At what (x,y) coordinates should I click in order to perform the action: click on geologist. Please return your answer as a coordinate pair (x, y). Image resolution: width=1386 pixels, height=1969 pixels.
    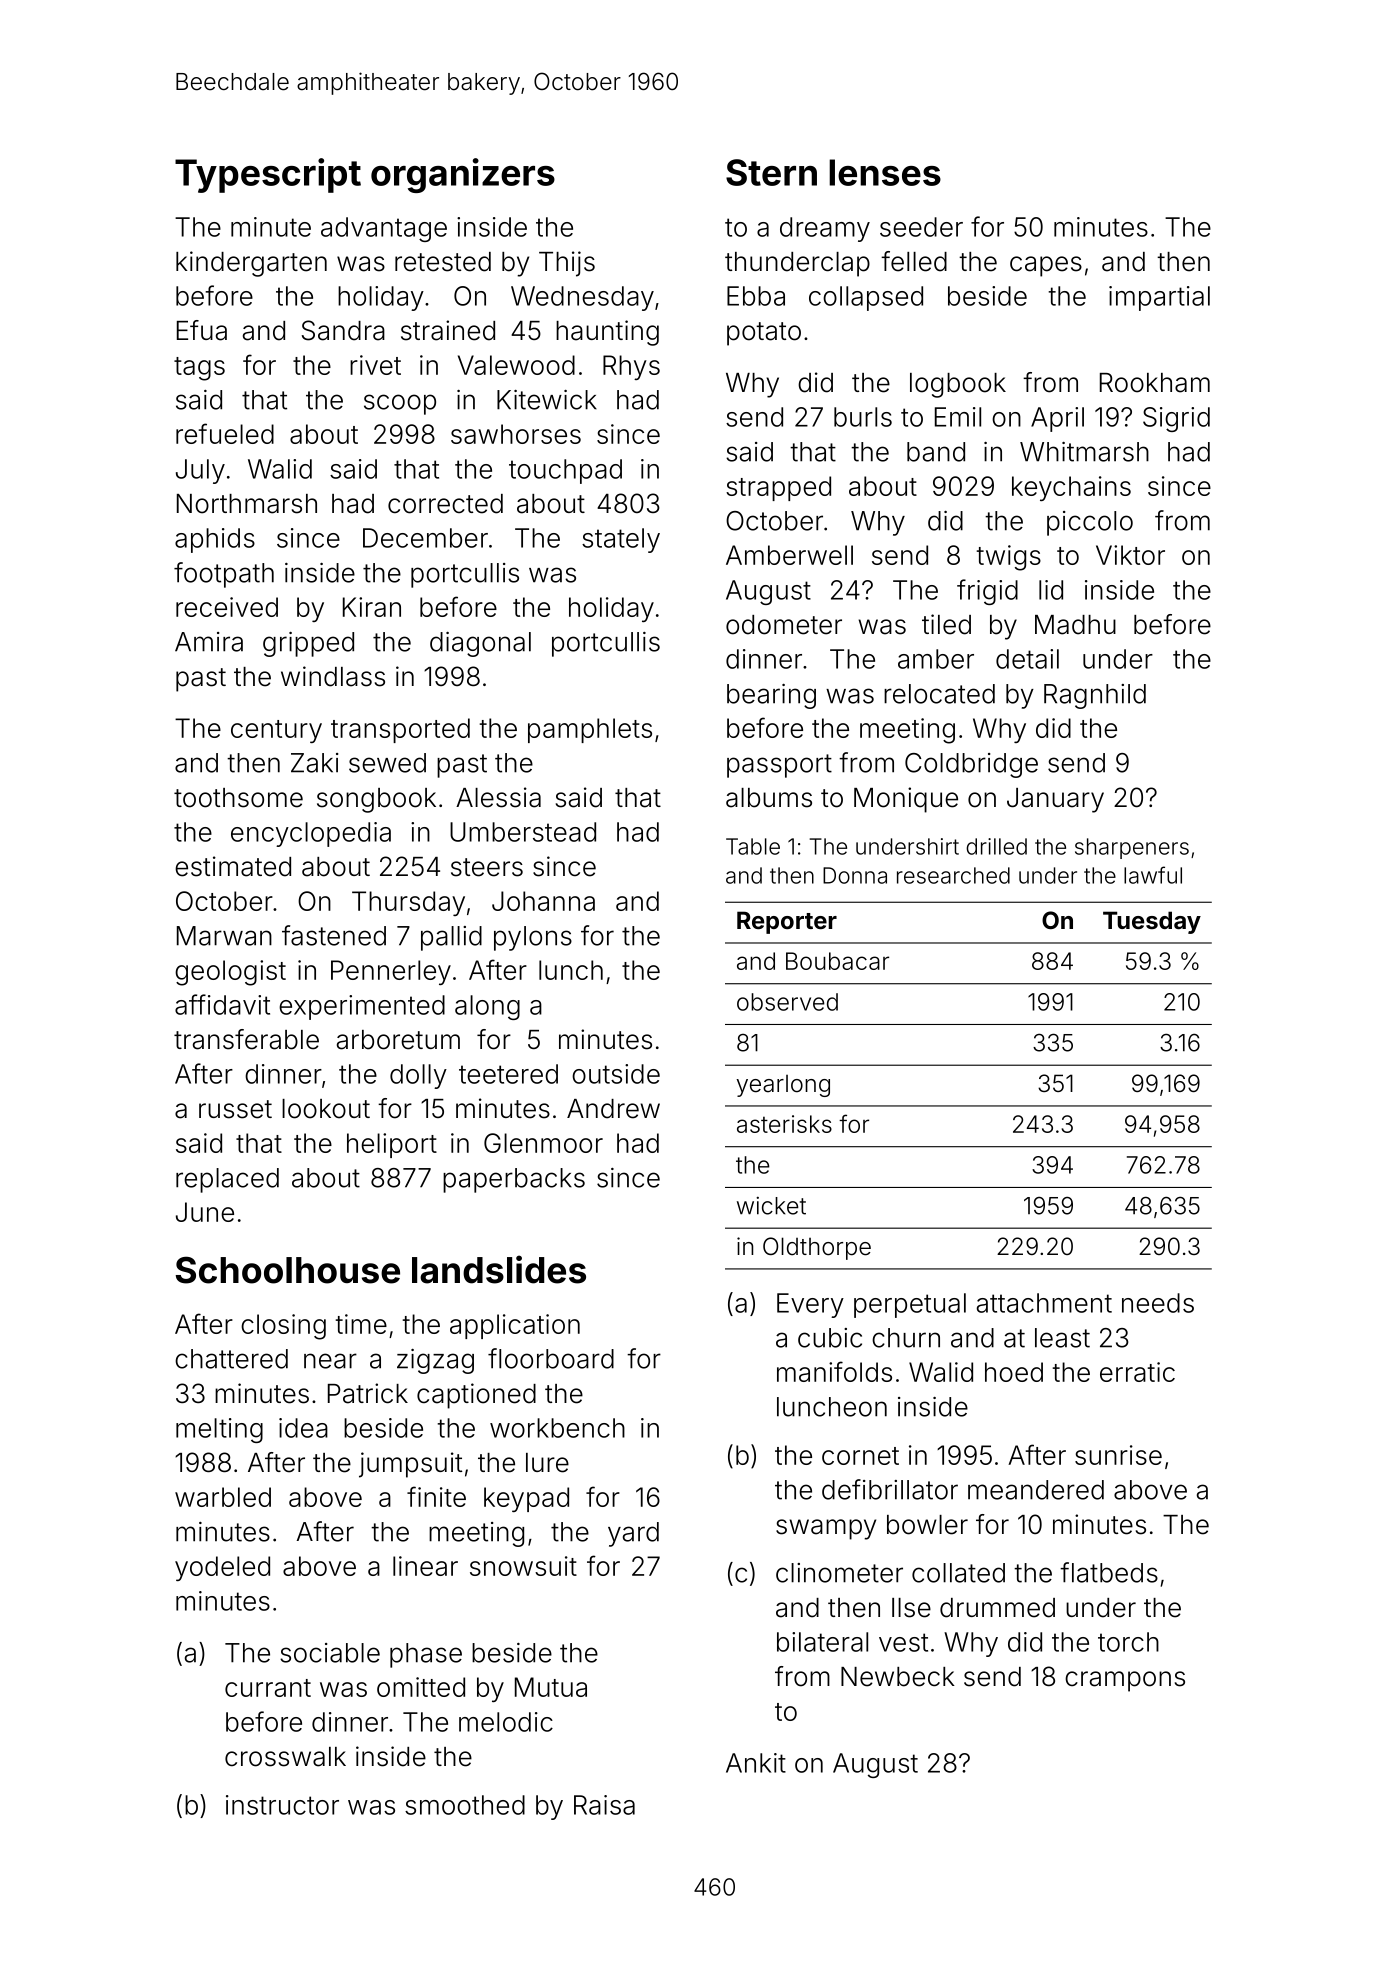
    Looking at the image, I should click on (230, 973).
